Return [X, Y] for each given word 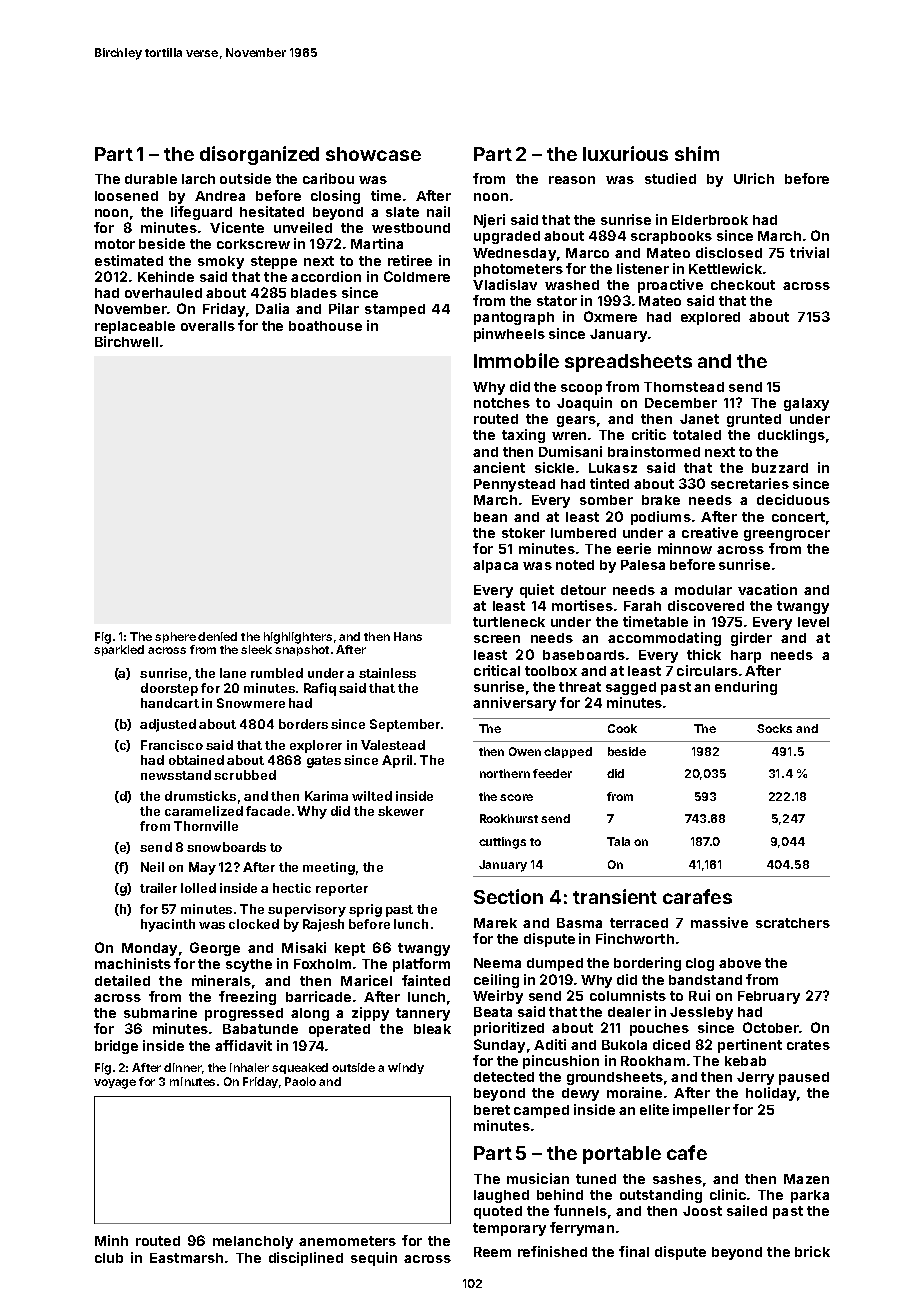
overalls [208, 326]
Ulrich [754, 178]
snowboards [226, 847]
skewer [401, 811]
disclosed [729, 252]
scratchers [793, 923]
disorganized [259, 155]
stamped [395, 310]
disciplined [306, 1259]
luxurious [625, 153]
